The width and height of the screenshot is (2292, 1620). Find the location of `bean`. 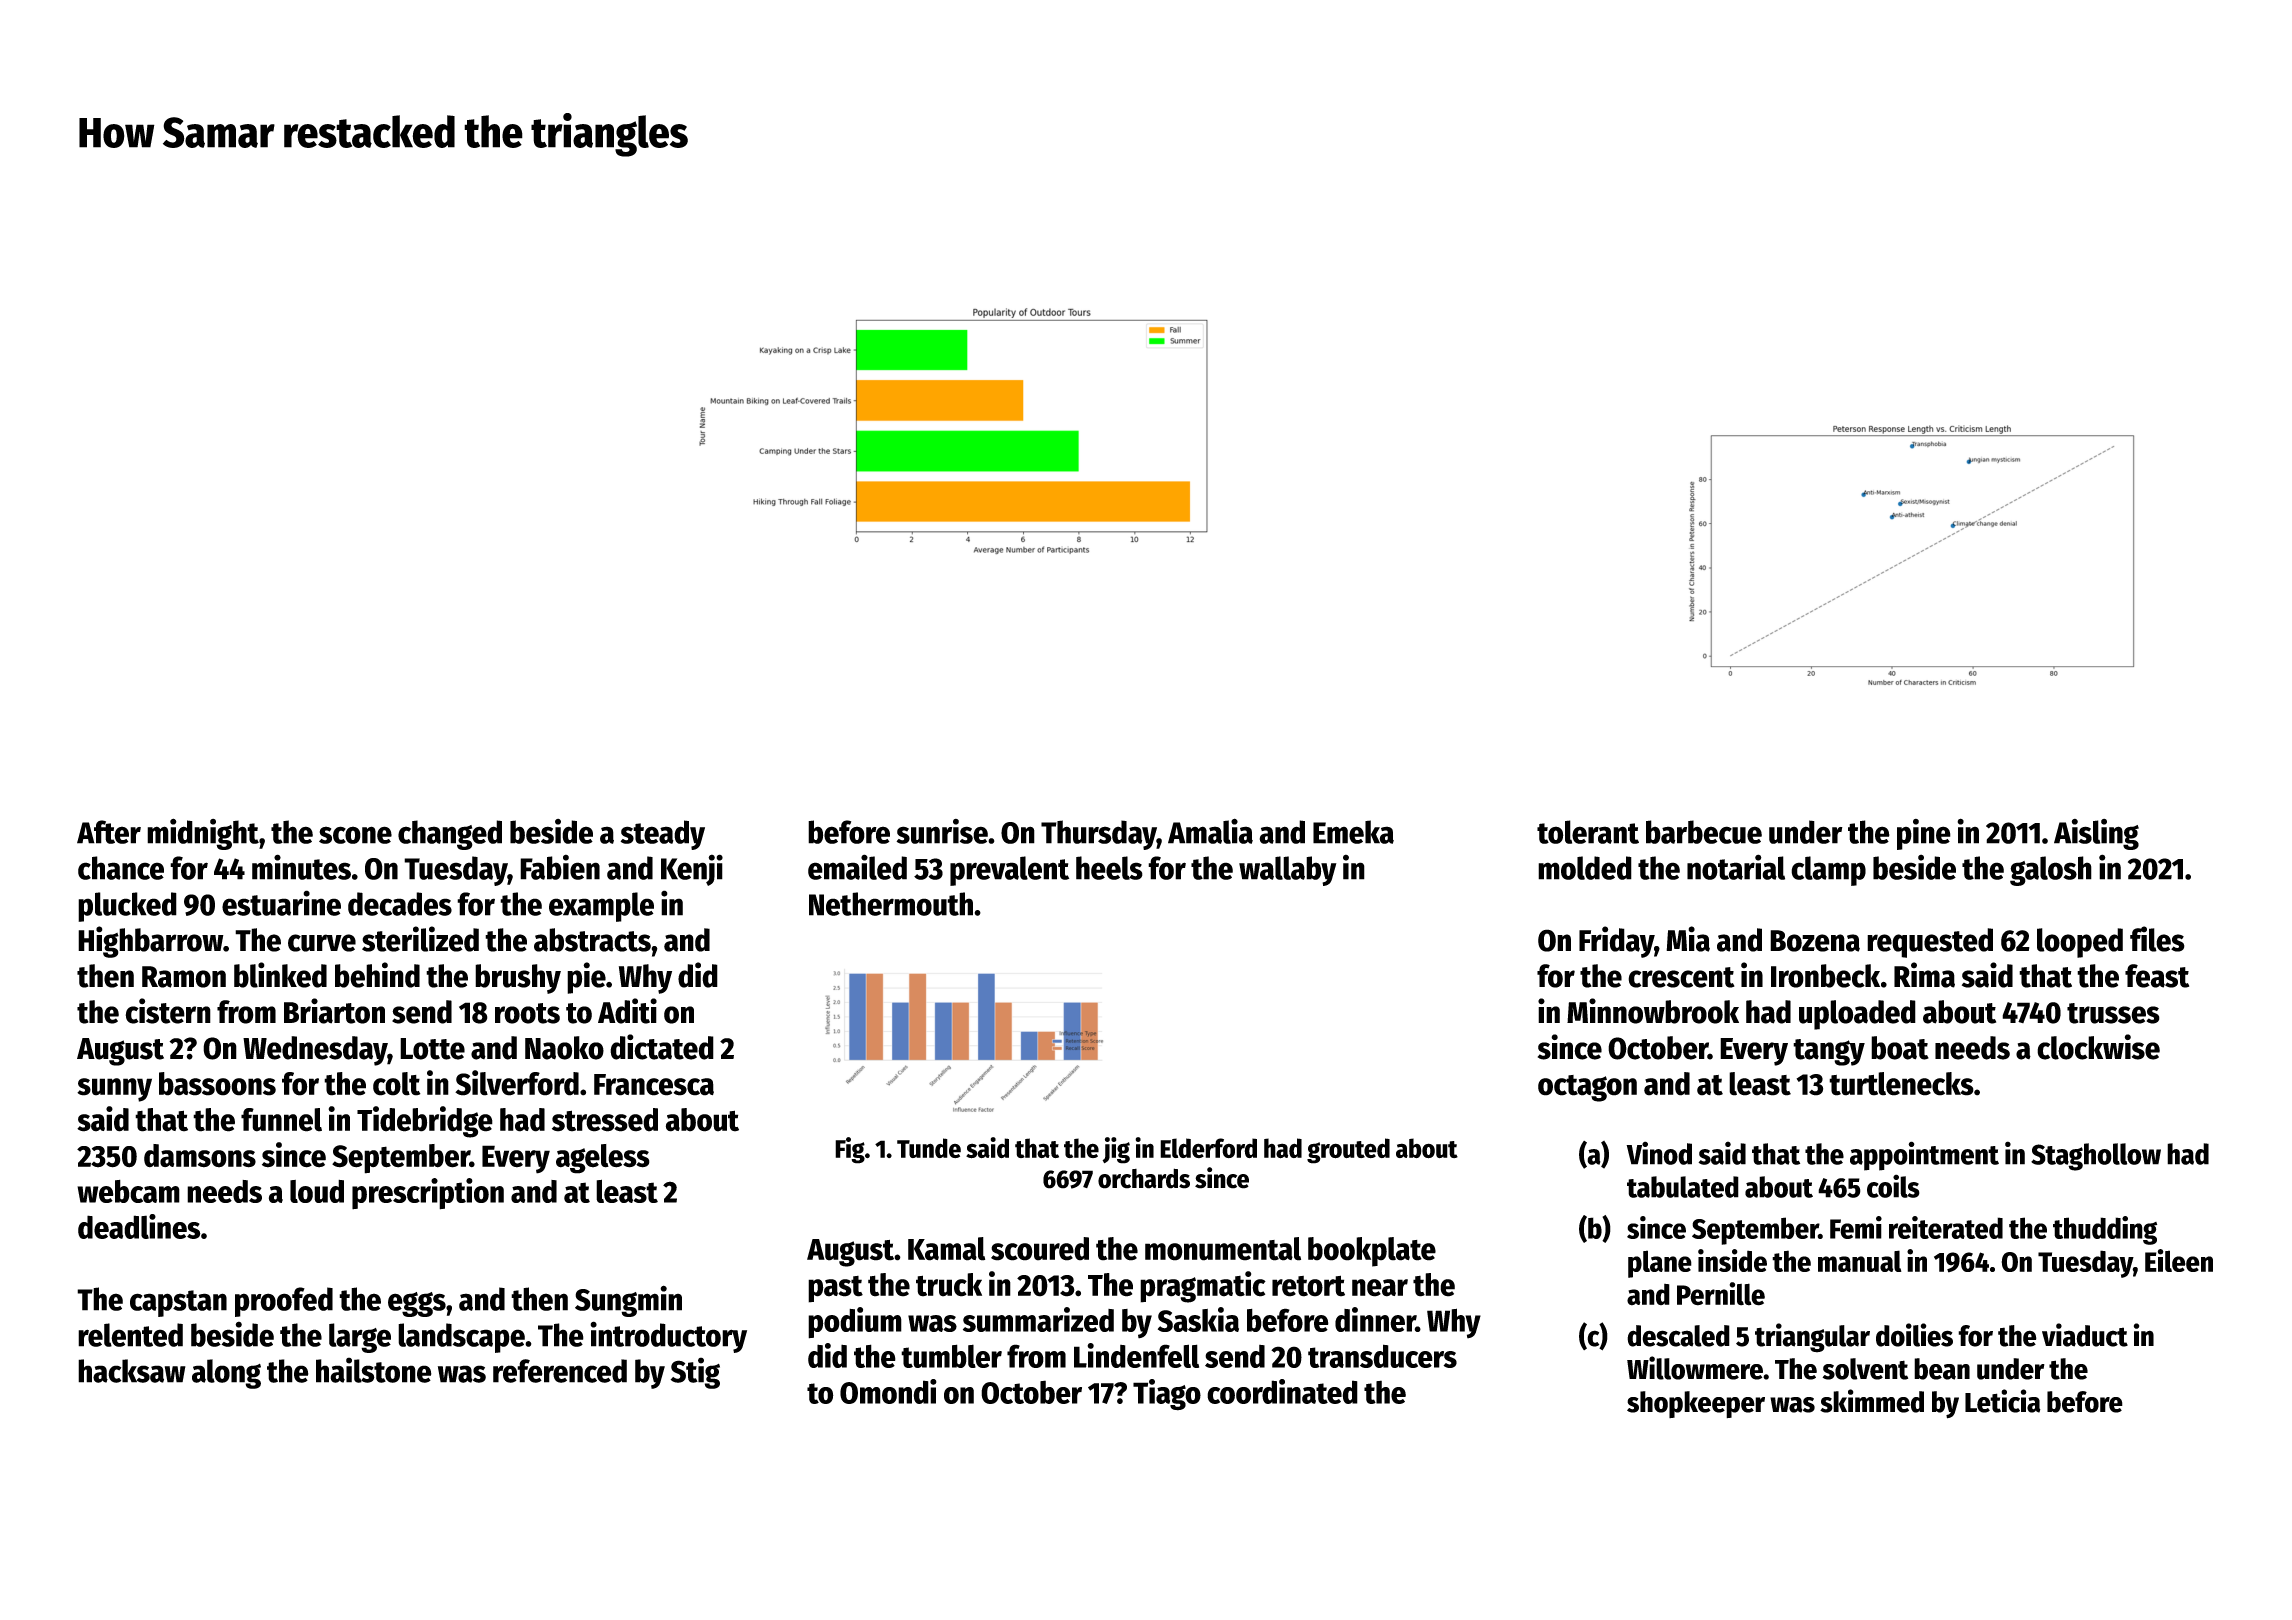

bean is located at coordinates (1942, 1369).
